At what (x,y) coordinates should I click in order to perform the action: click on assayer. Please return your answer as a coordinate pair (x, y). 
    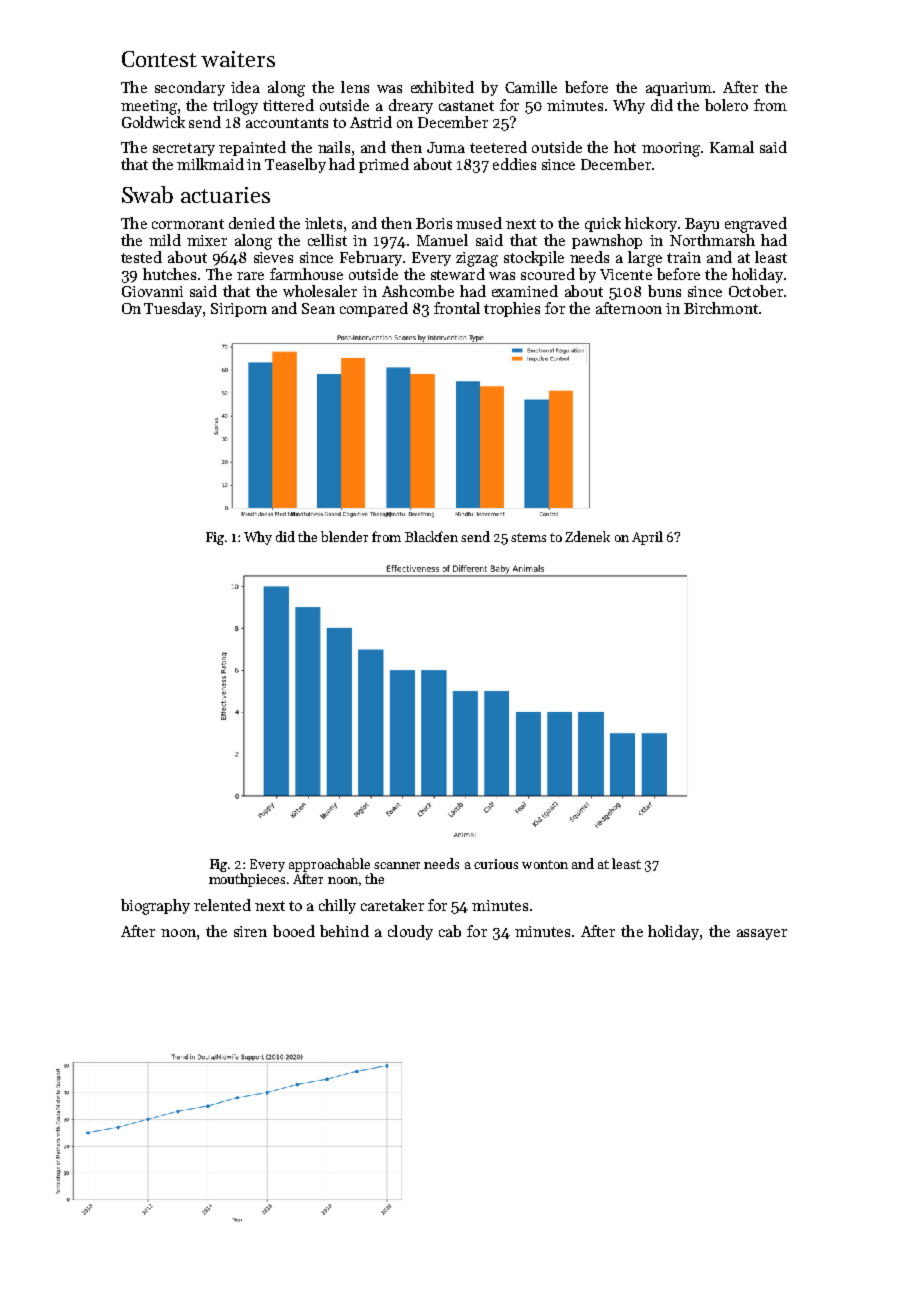
    Looking at the image, I should click on (762, 934).
